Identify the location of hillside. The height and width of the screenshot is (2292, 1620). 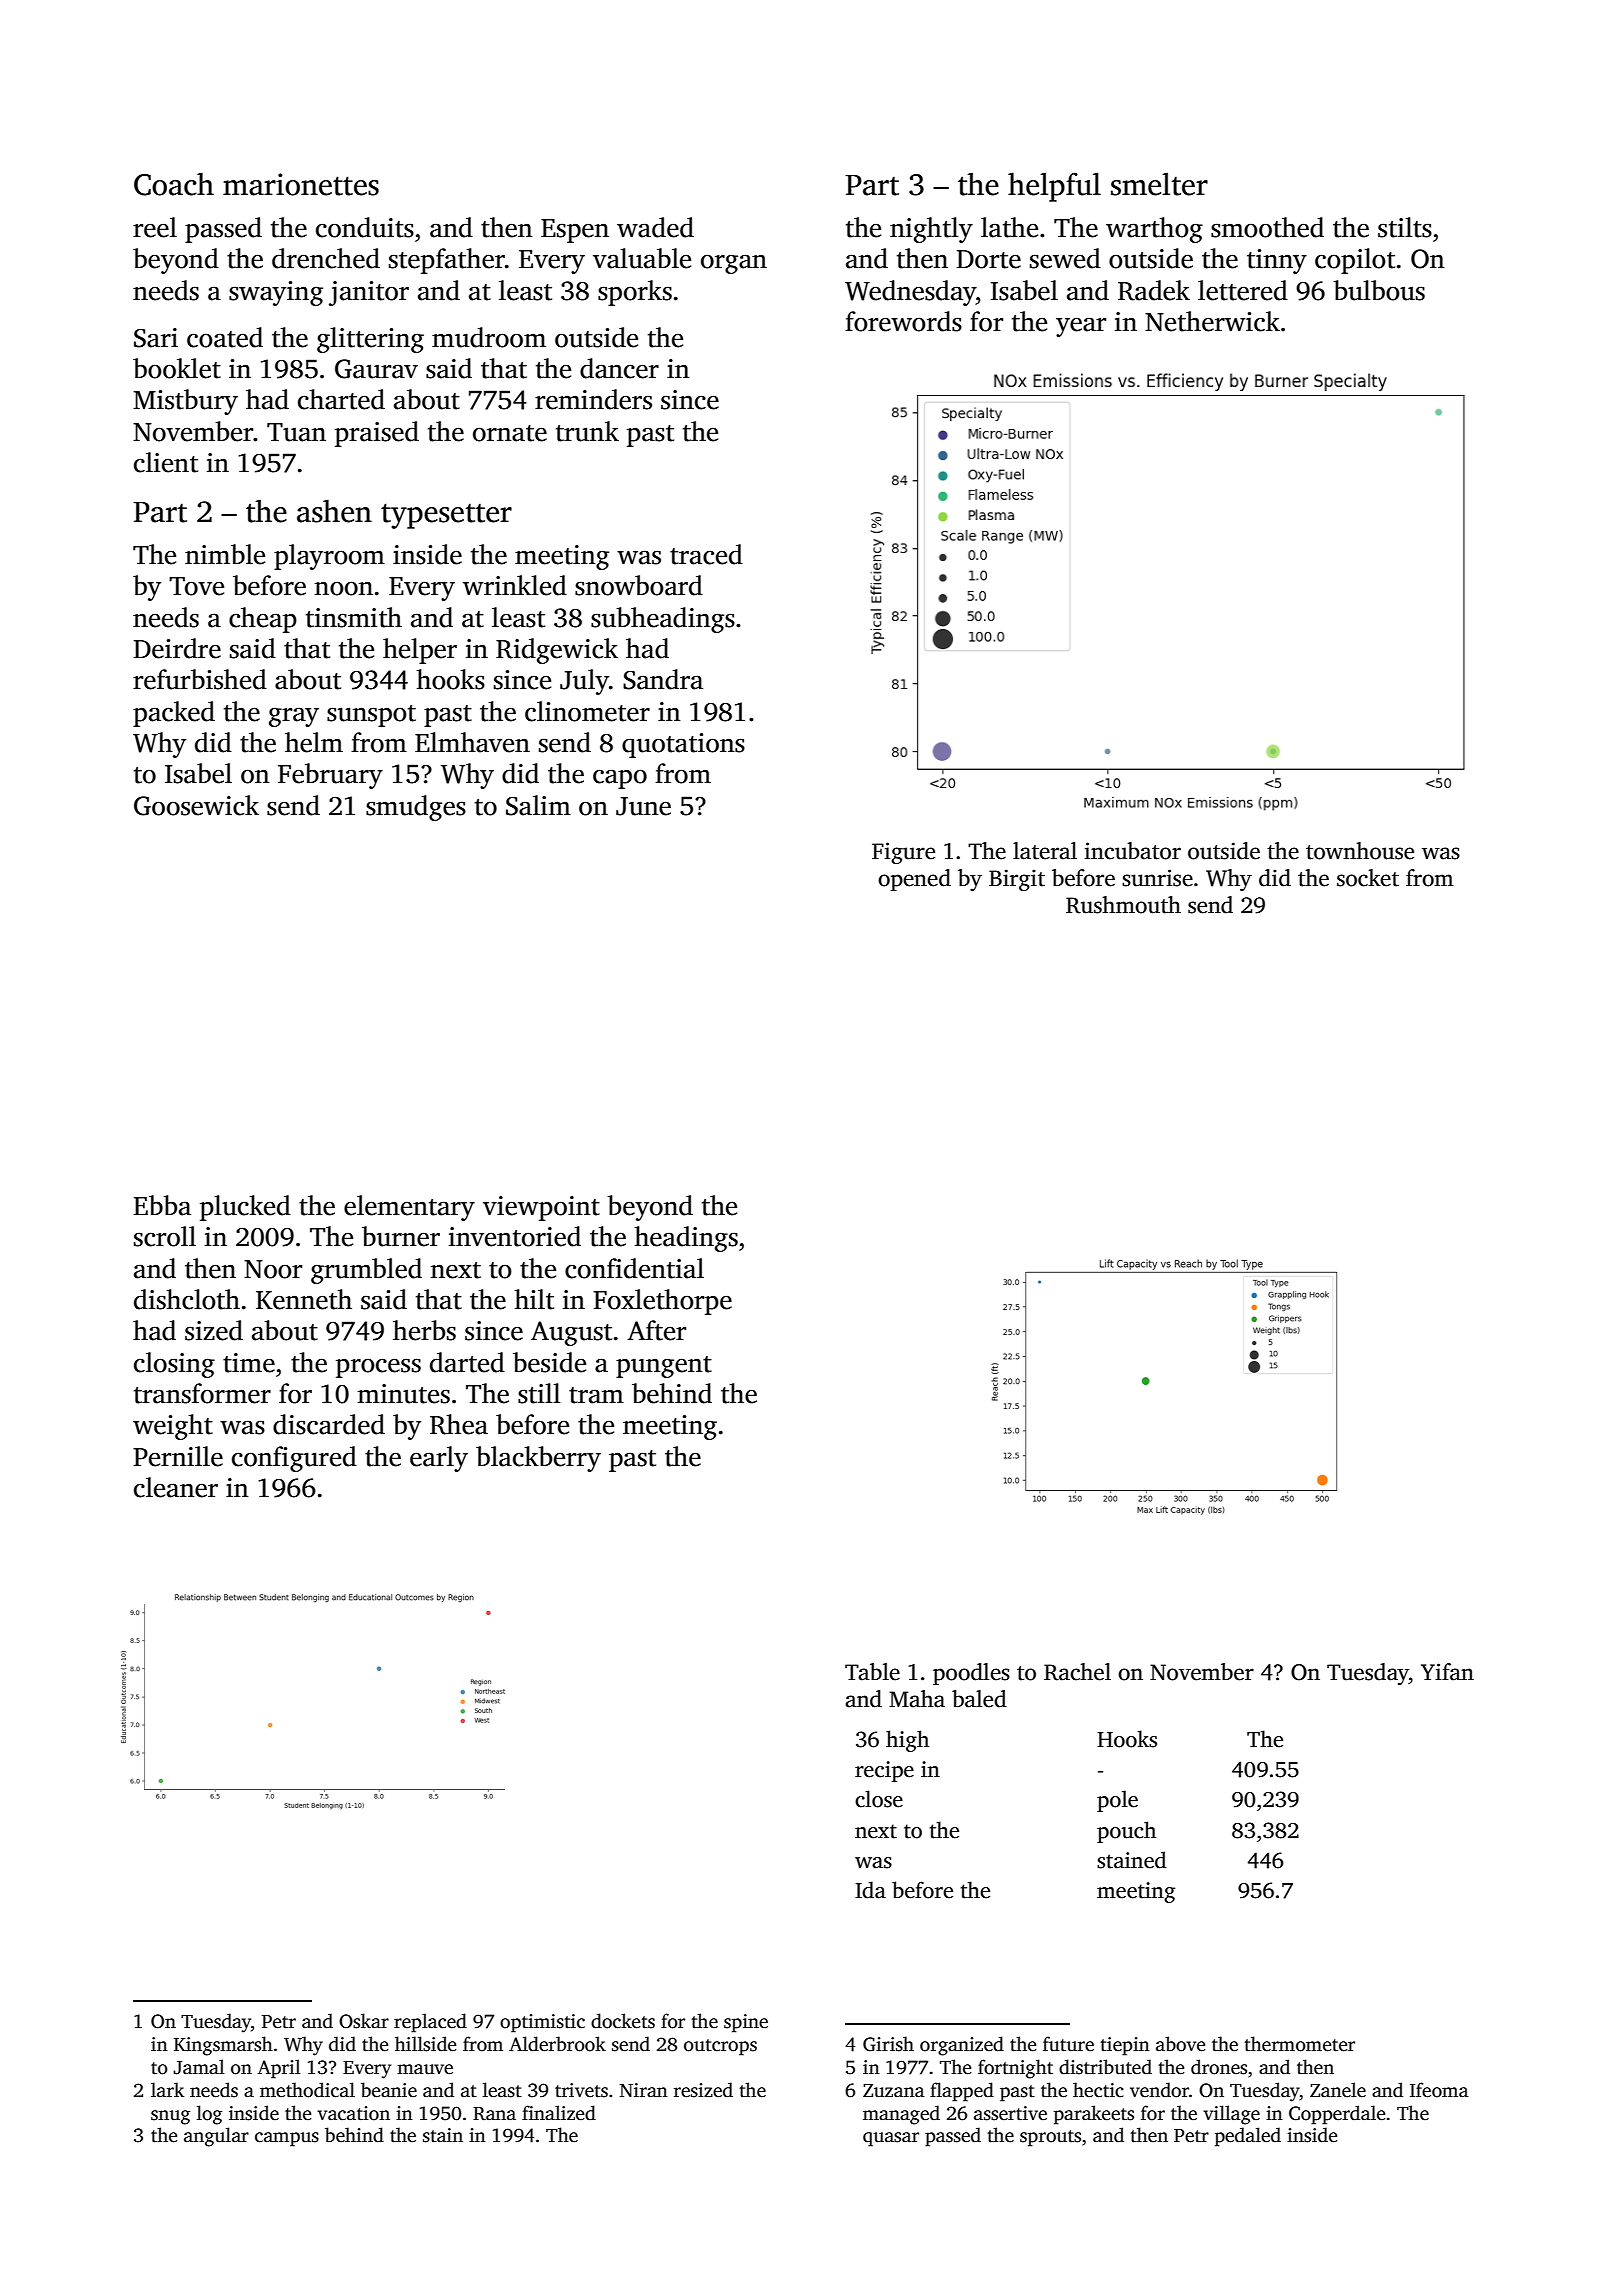
(426, 2044).
